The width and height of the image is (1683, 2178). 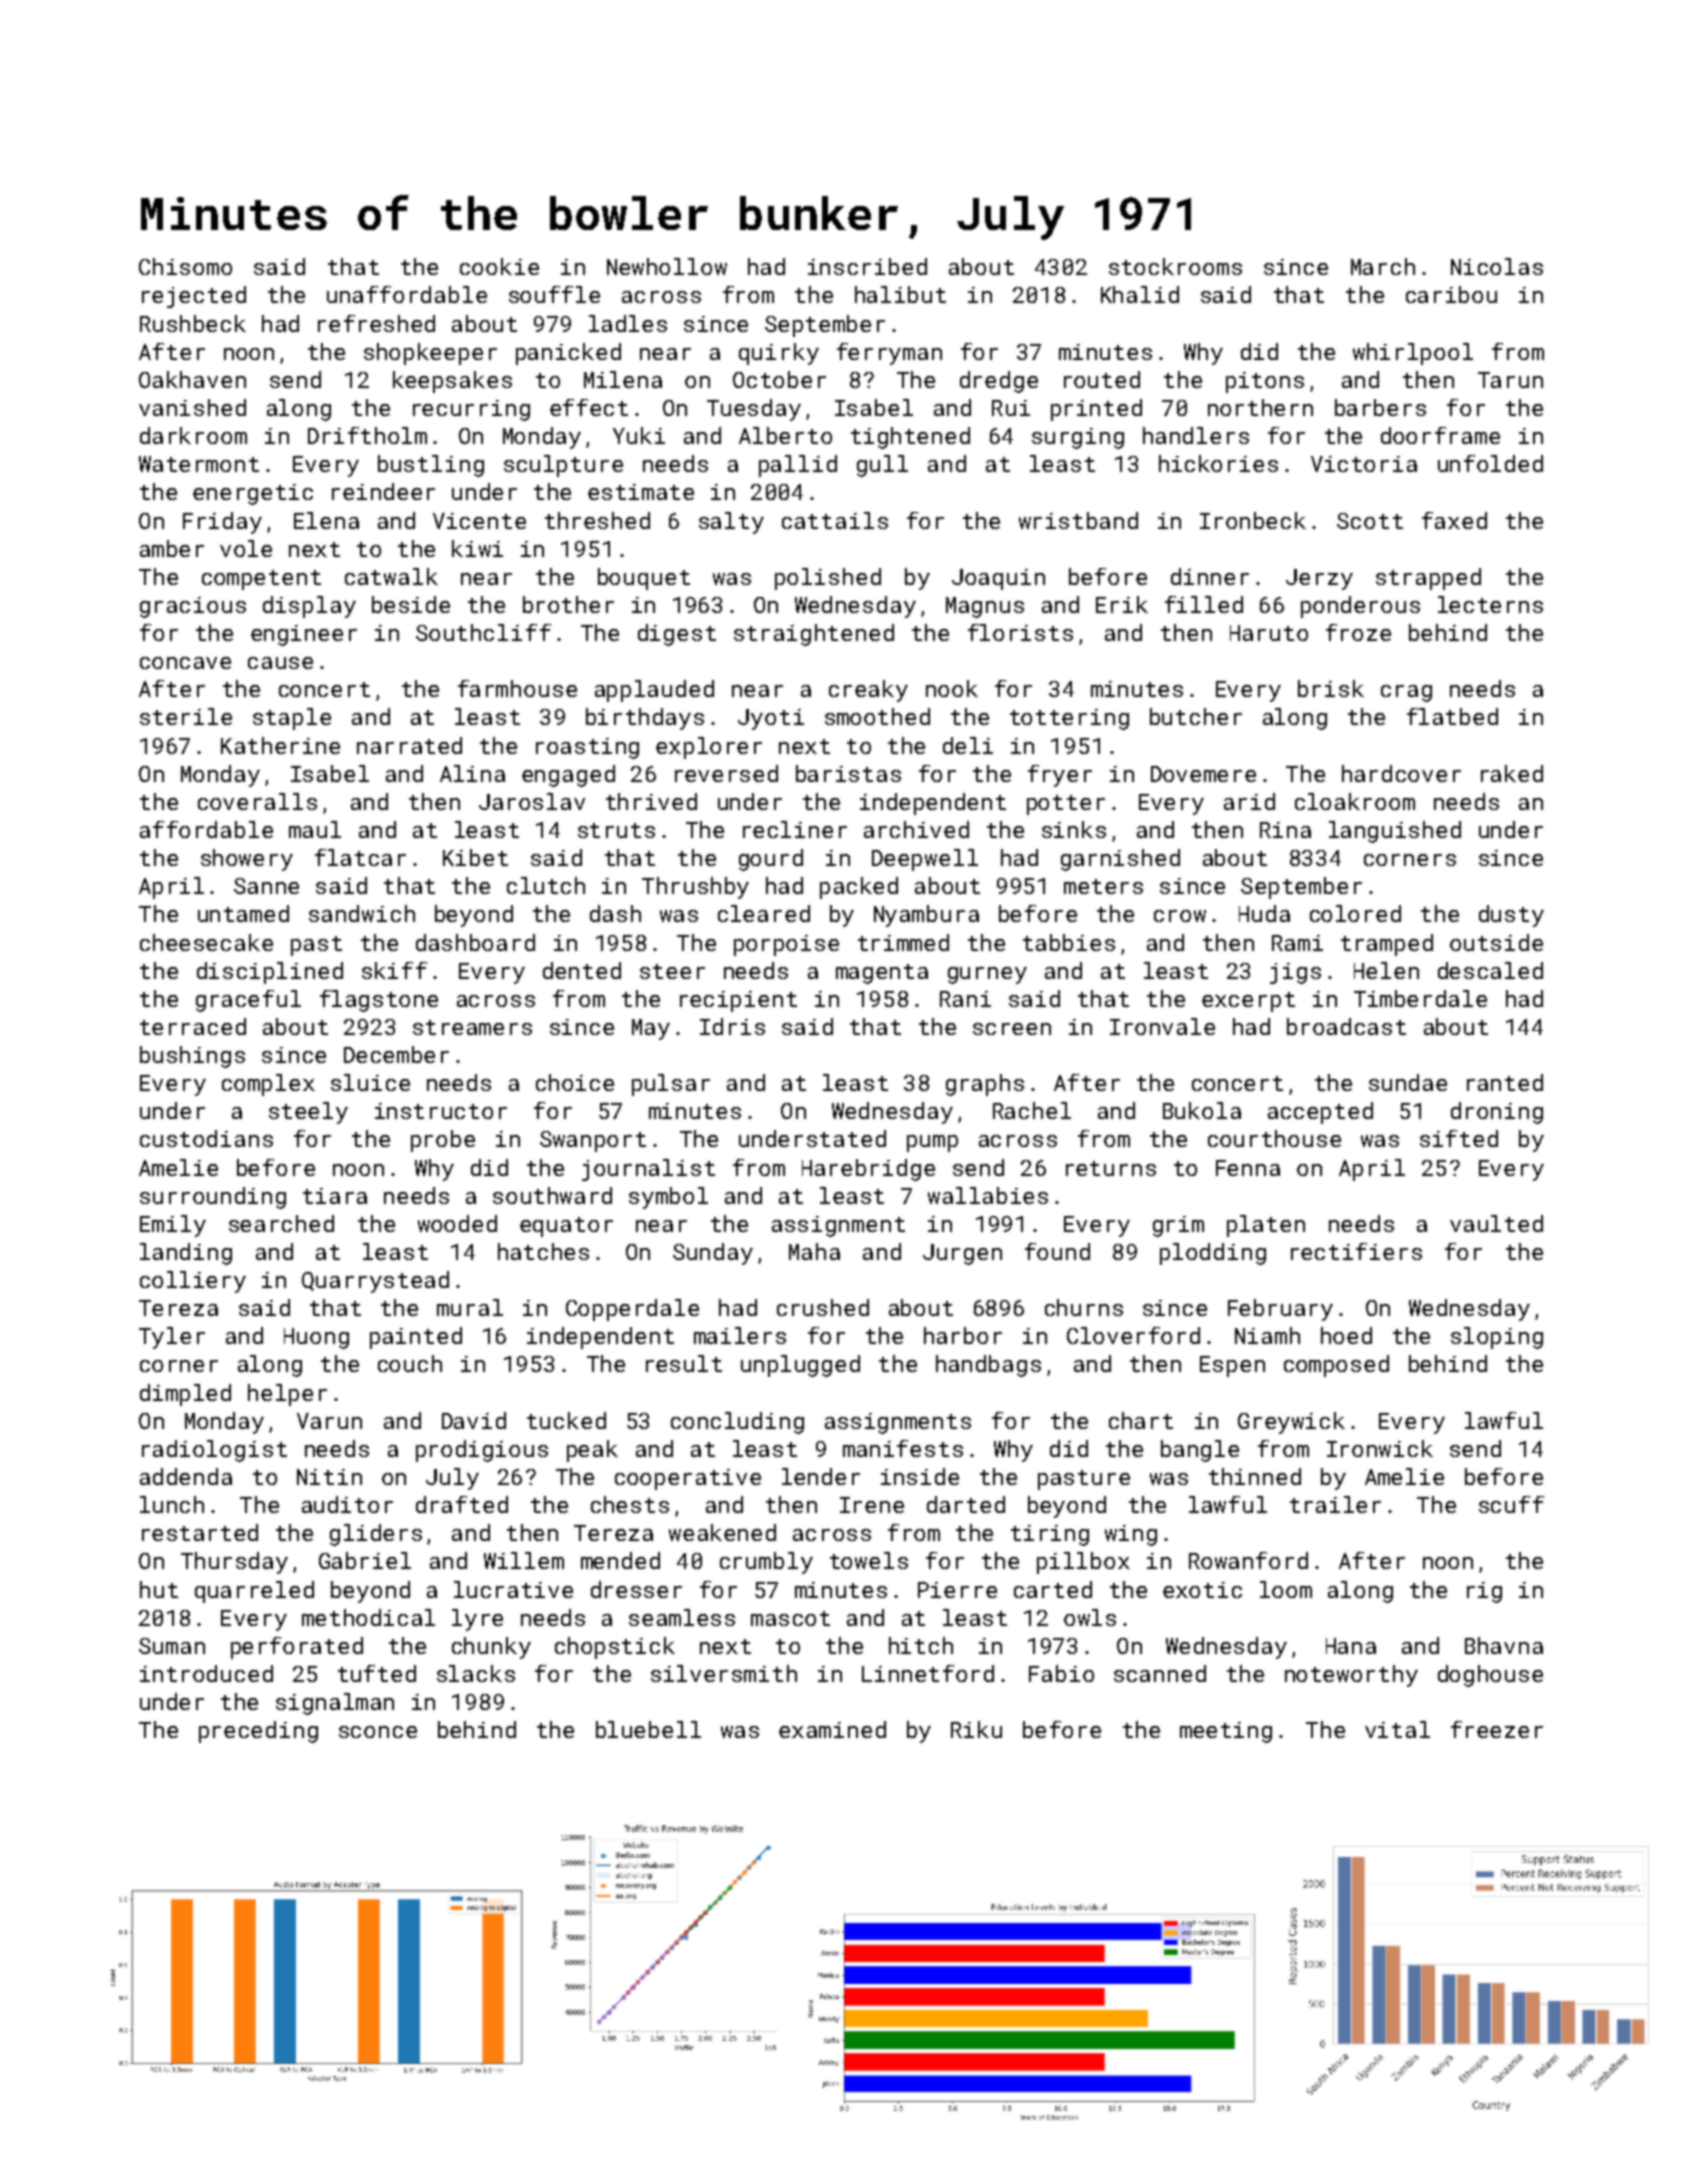 What do you see at coordinates (1497, 266) in the image?
I see `Nicolas` at bounding box center [1497, 266].
